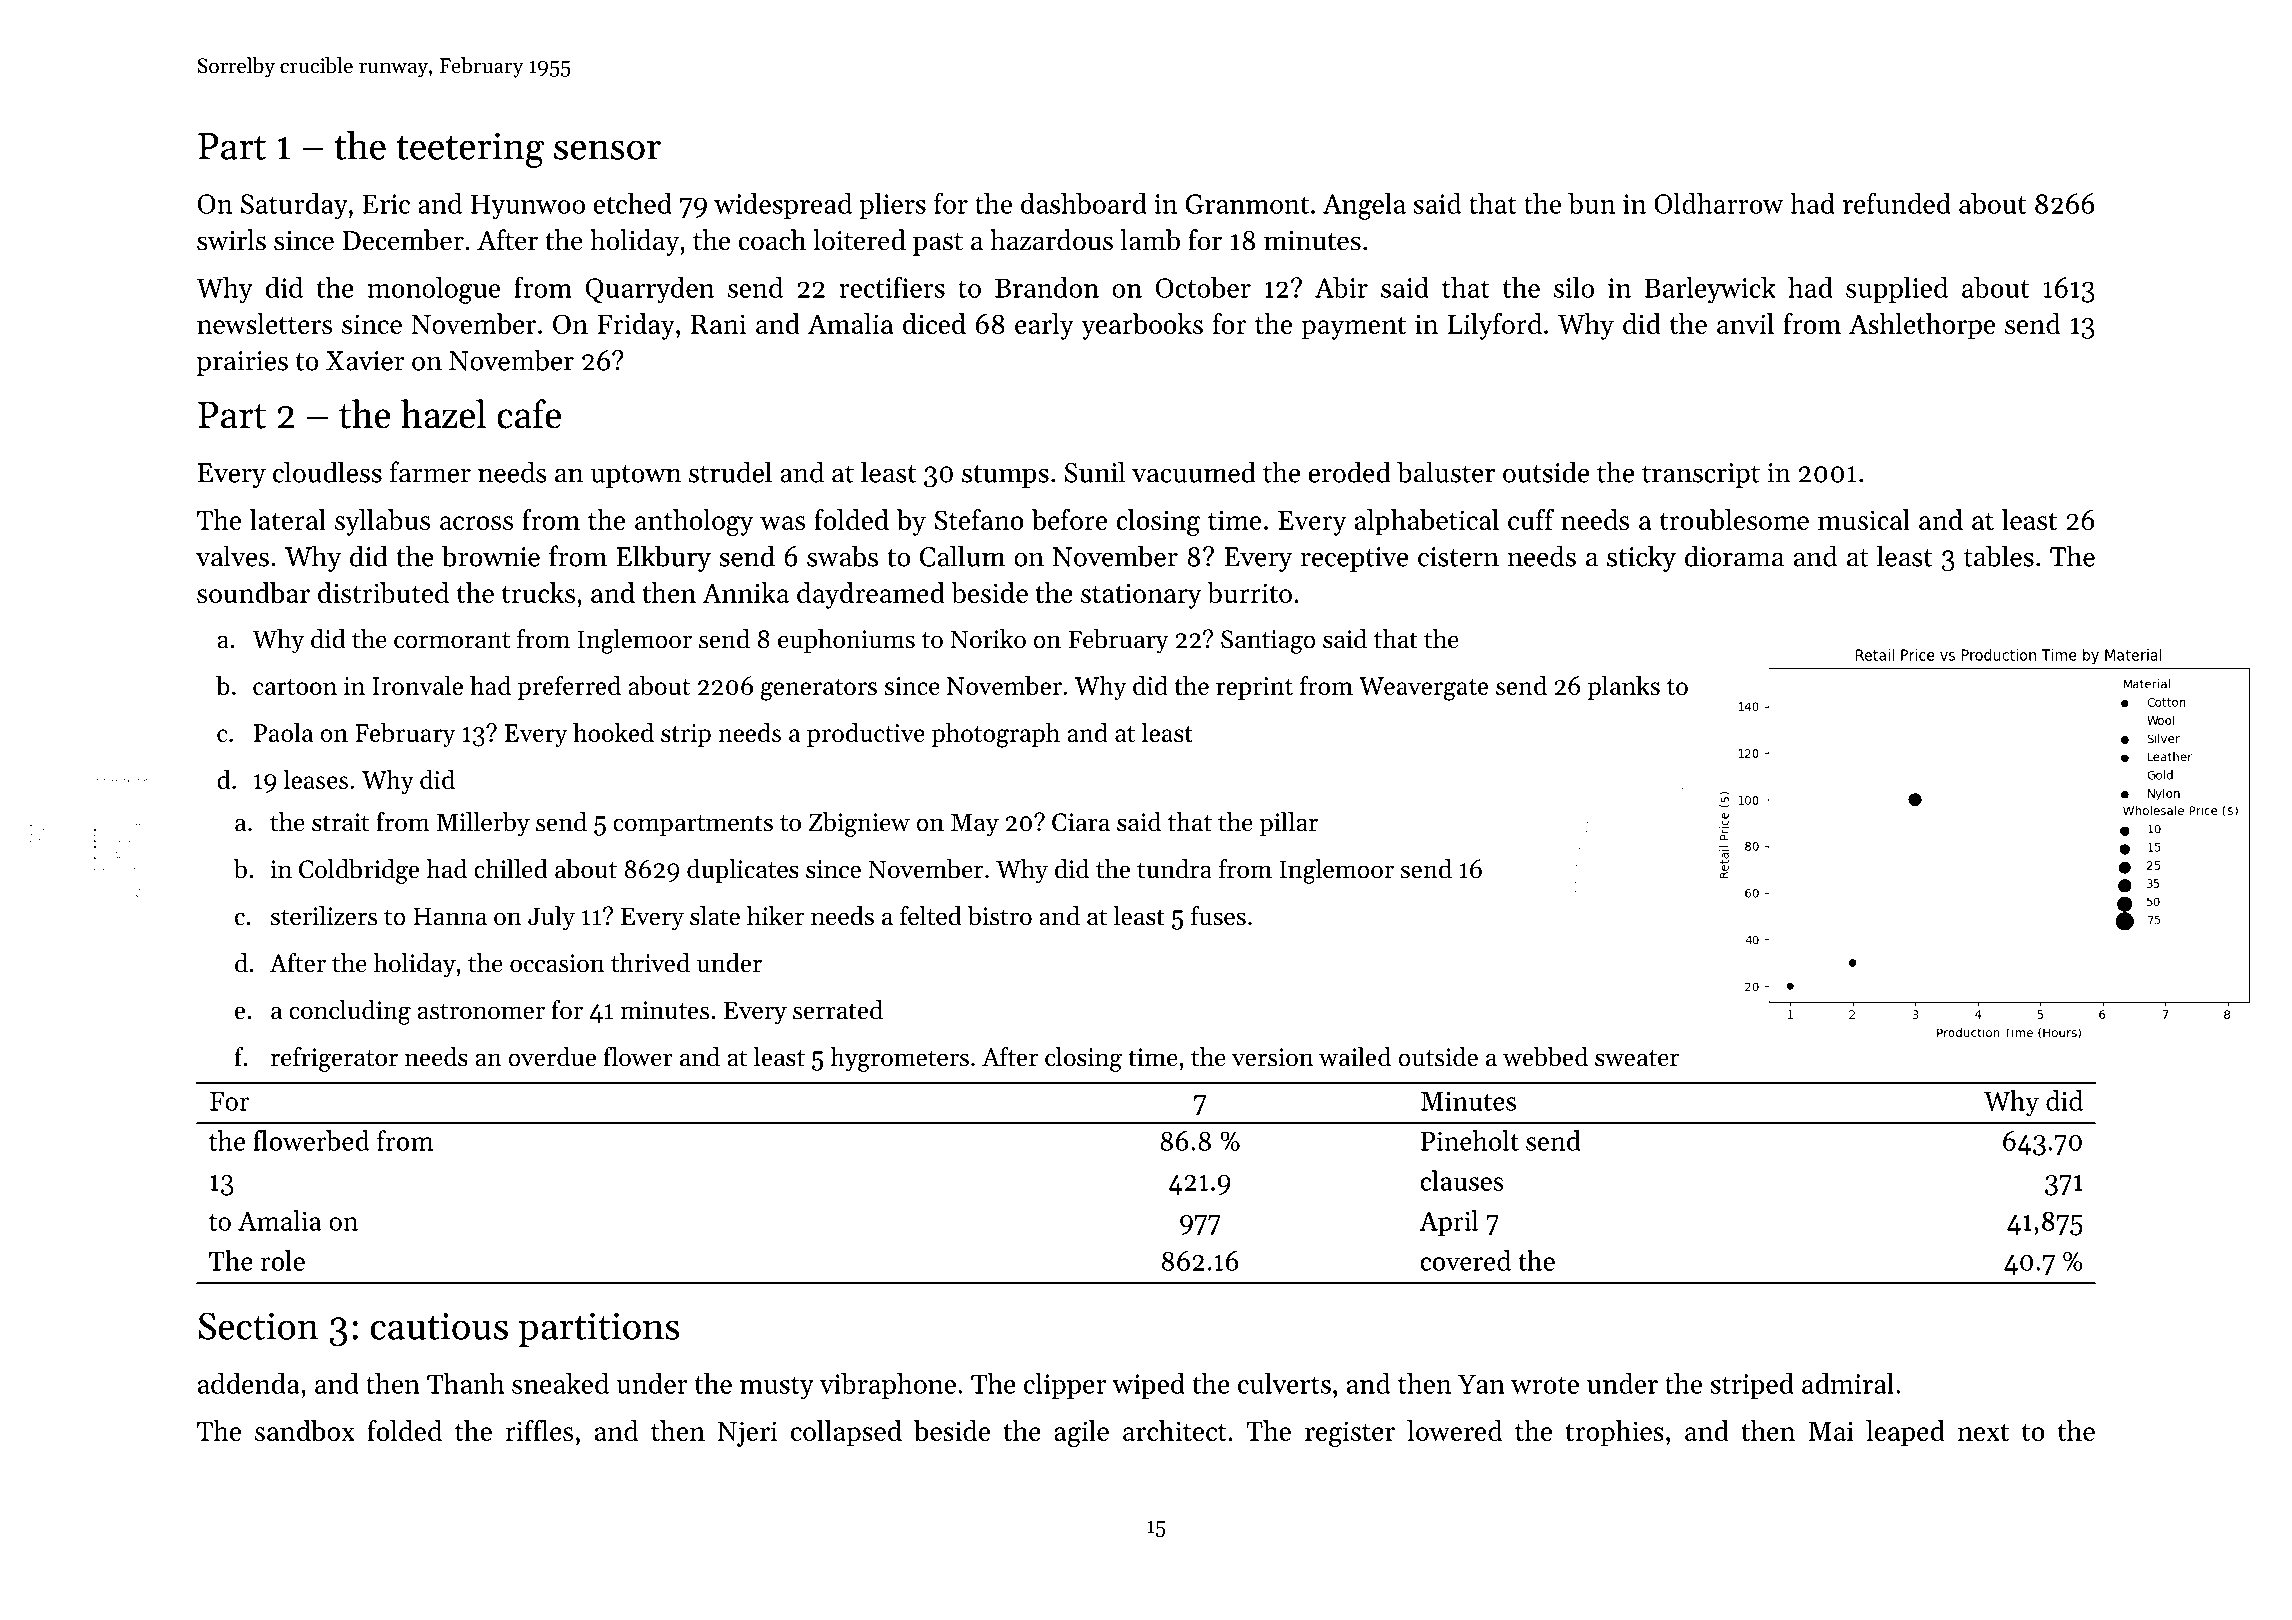 This screenshot has width=2292, height=1620. I want to click on tundra, so click(1174, 869).
